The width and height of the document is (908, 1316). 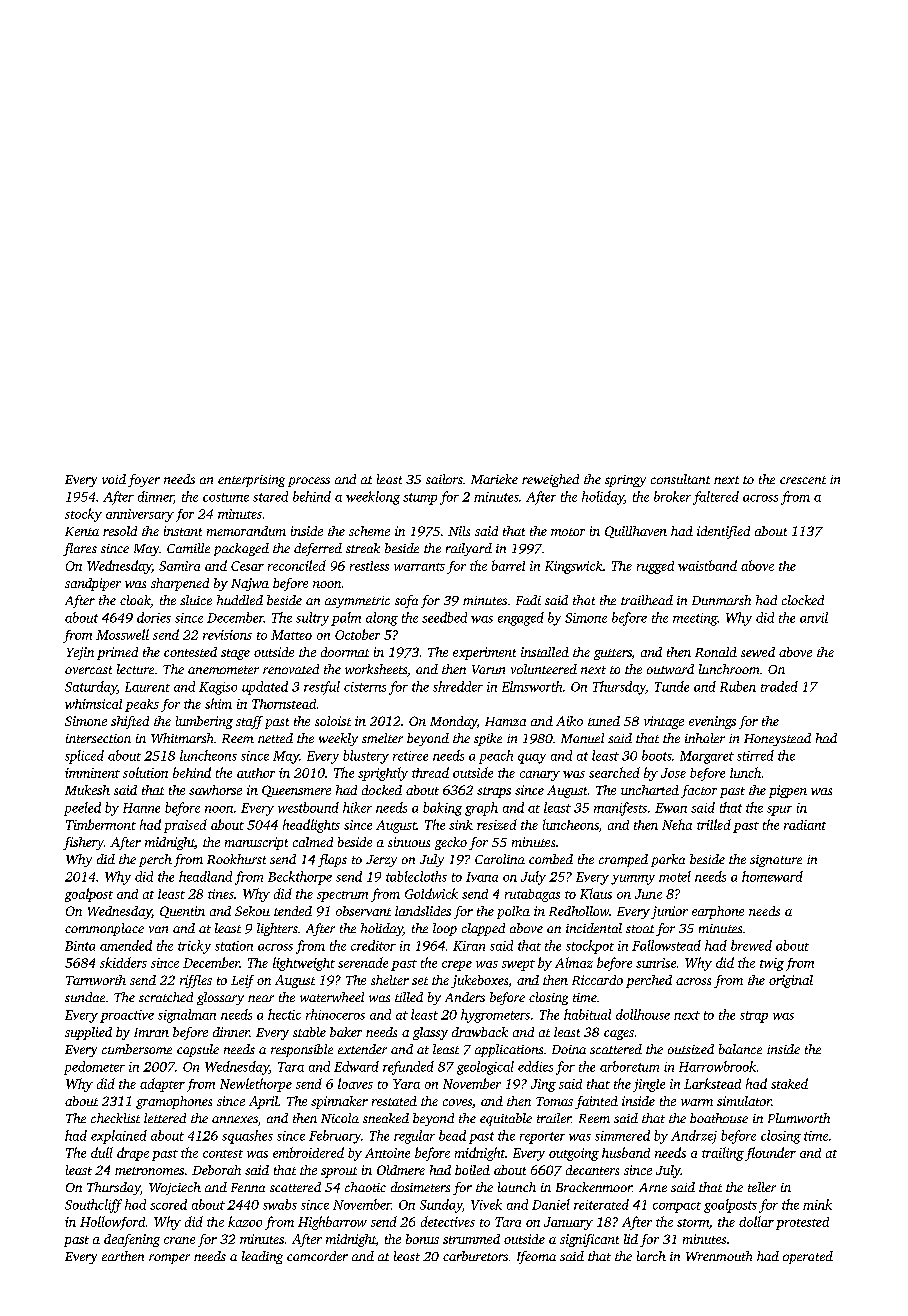 What do you see at coordinates (494, 479) in the document?
I see `Marieke` at bounding box center [494, 479].
